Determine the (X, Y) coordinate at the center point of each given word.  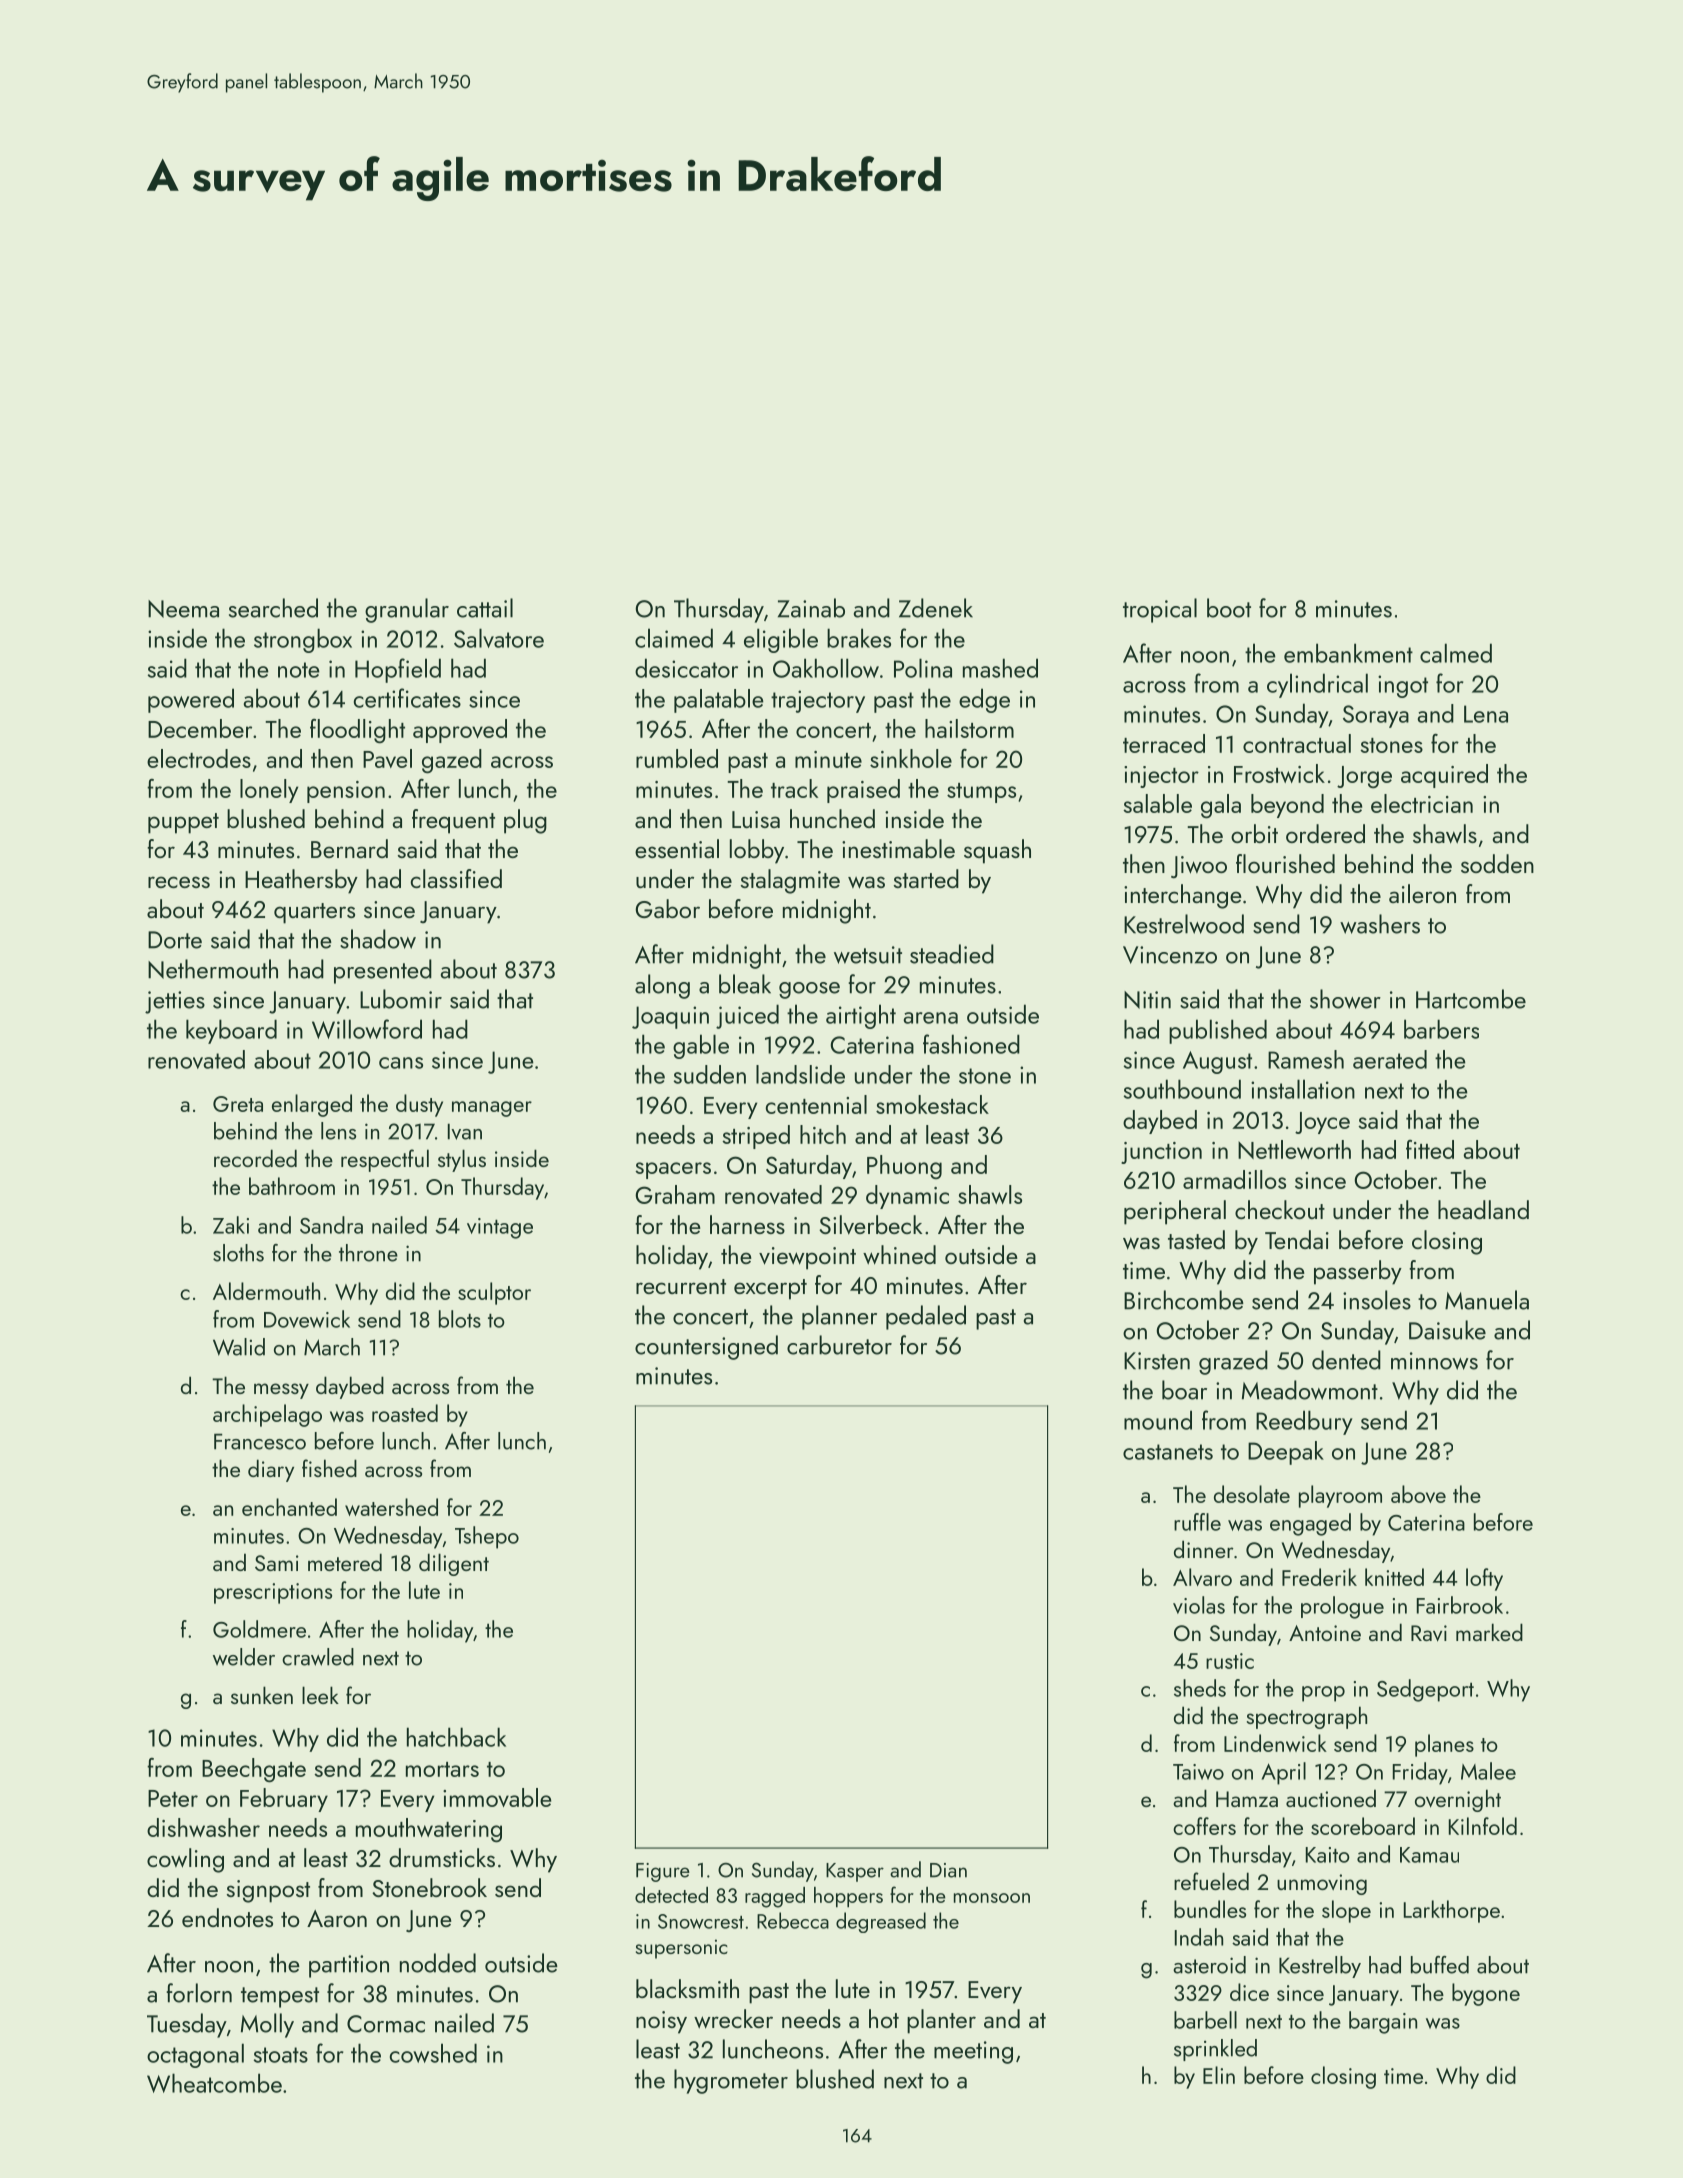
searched (273, 608)
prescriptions (273, 1593)
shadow (378, 939)
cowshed (433, 2053)
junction (1161, 1153)
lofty (1484, 1579)
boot (1229, 608)
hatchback (456, 1737)
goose (809, 990)
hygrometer (731, 2081)
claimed (674, 638)
